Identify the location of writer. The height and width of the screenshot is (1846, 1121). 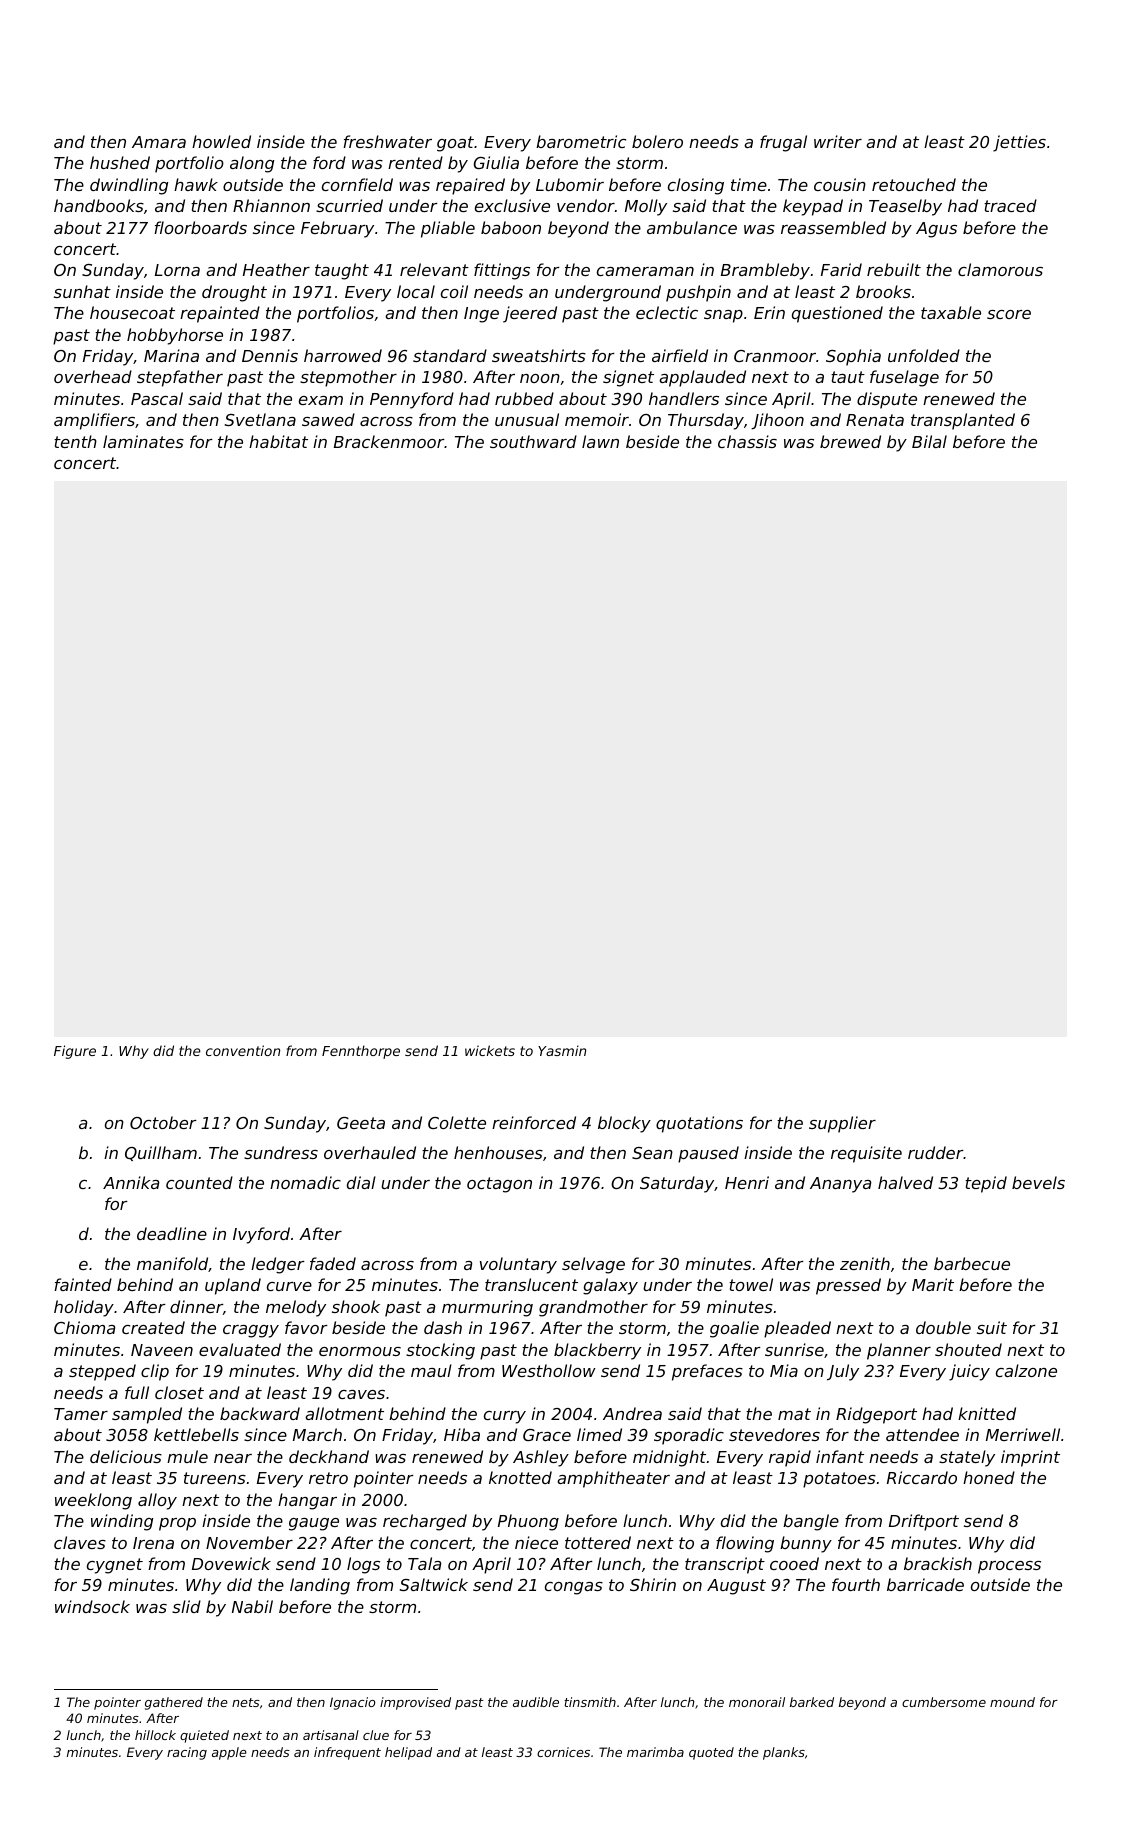
(838, 141).
